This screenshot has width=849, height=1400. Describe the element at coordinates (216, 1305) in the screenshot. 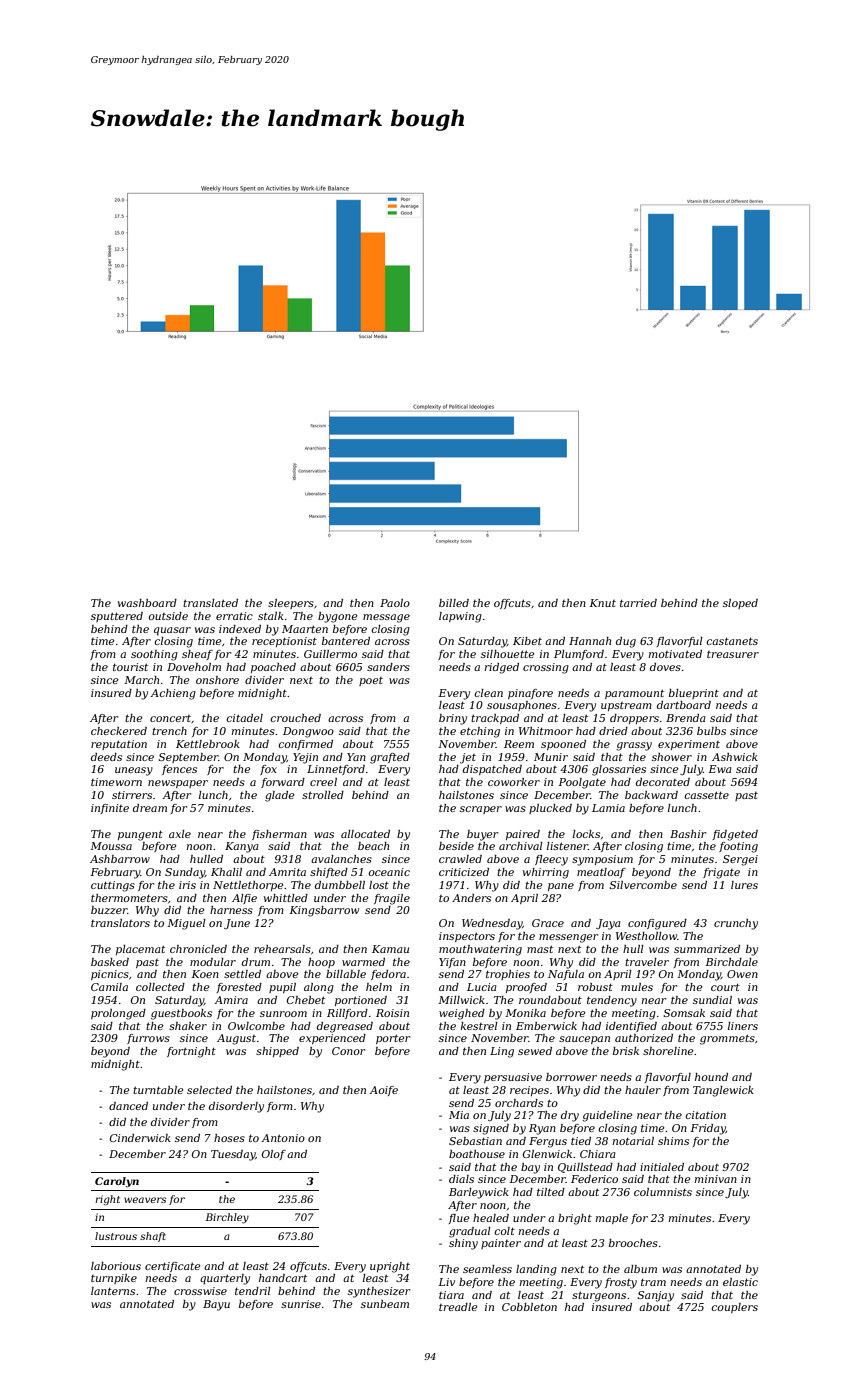

I see `Bayu` at that location.
